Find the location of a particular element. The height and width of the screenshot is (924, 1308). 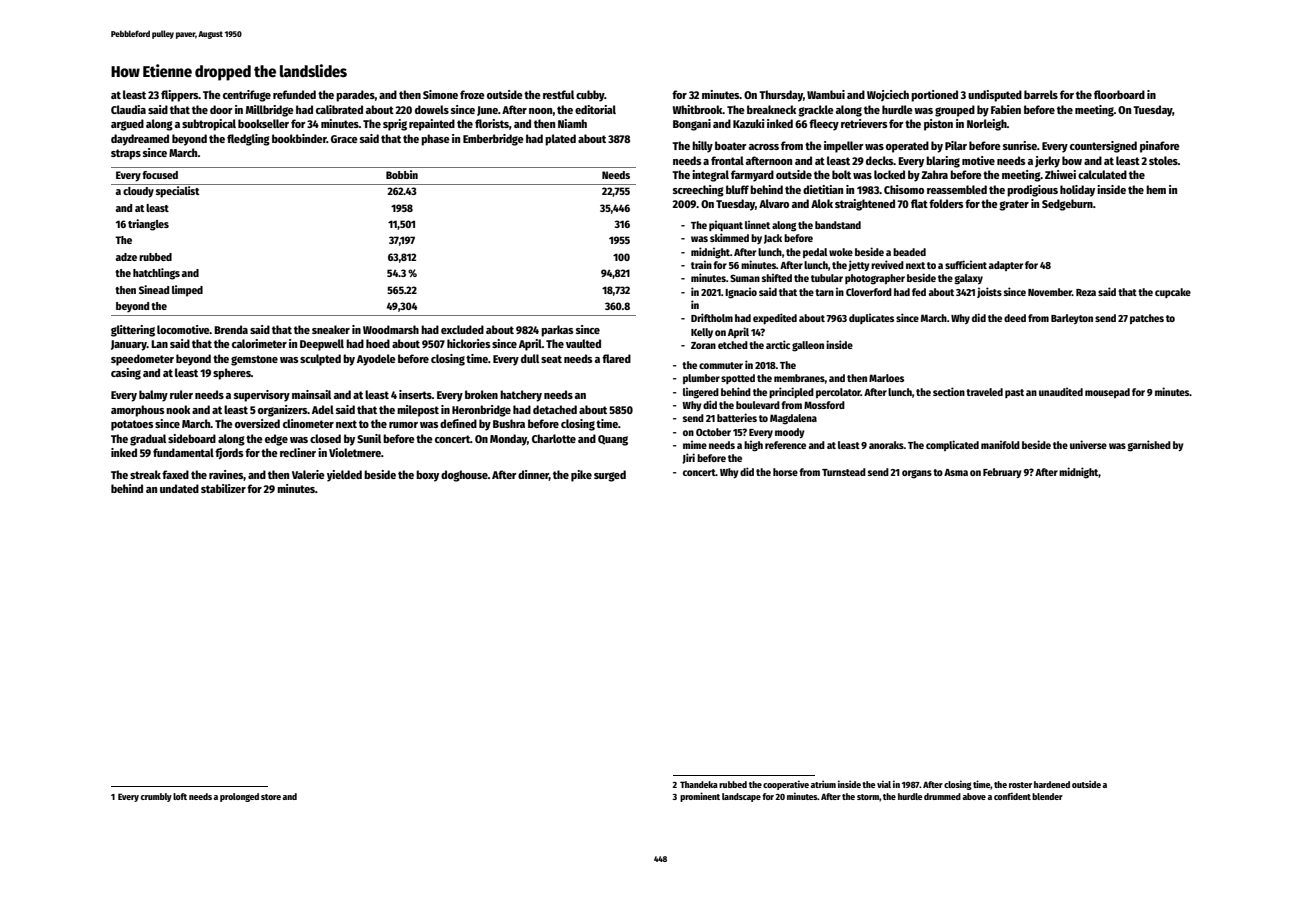

surged is located at coordinates (610, 476).
